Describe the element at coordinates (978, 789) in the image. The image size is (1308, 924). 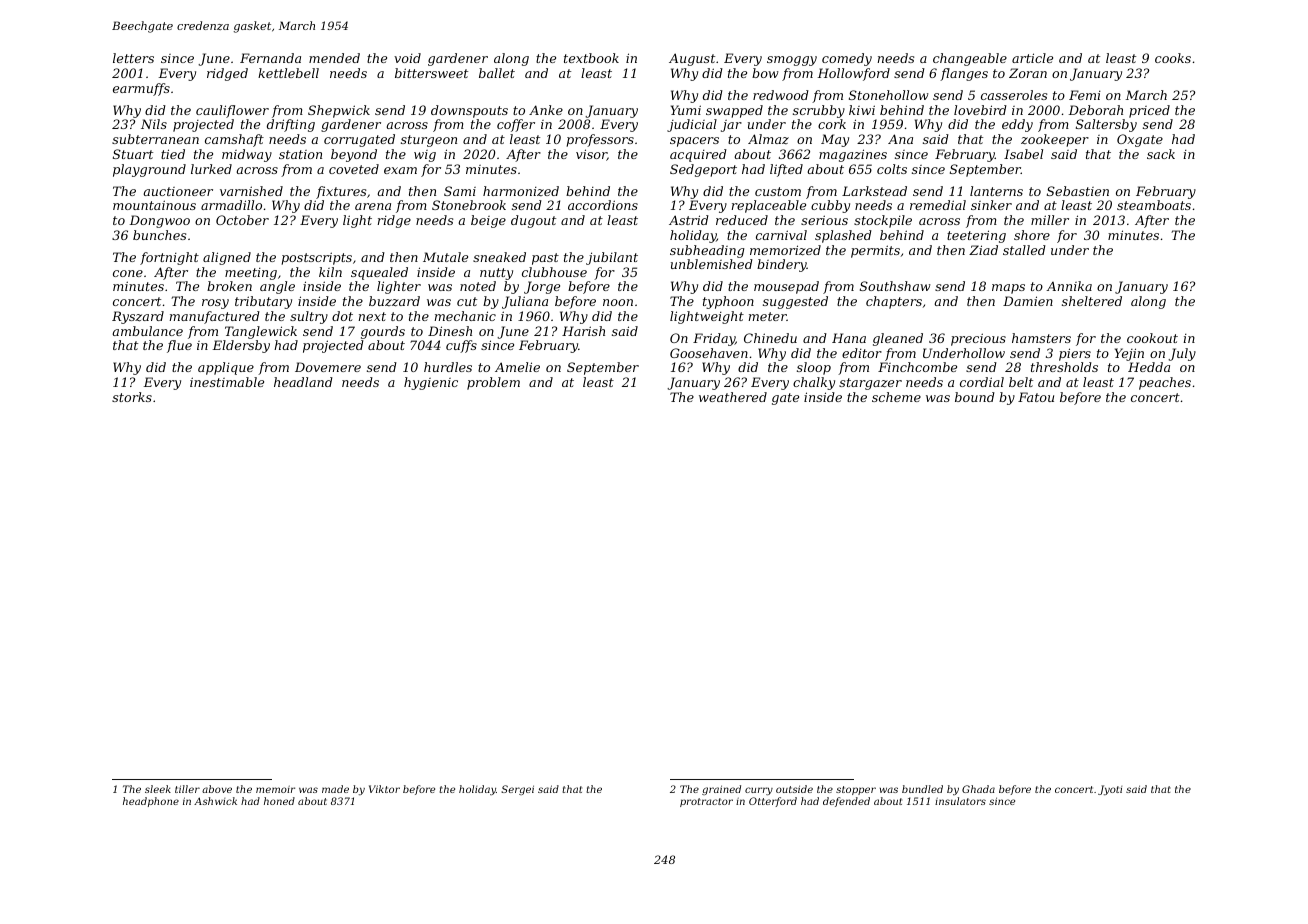
I see `Ghada` at that location.
